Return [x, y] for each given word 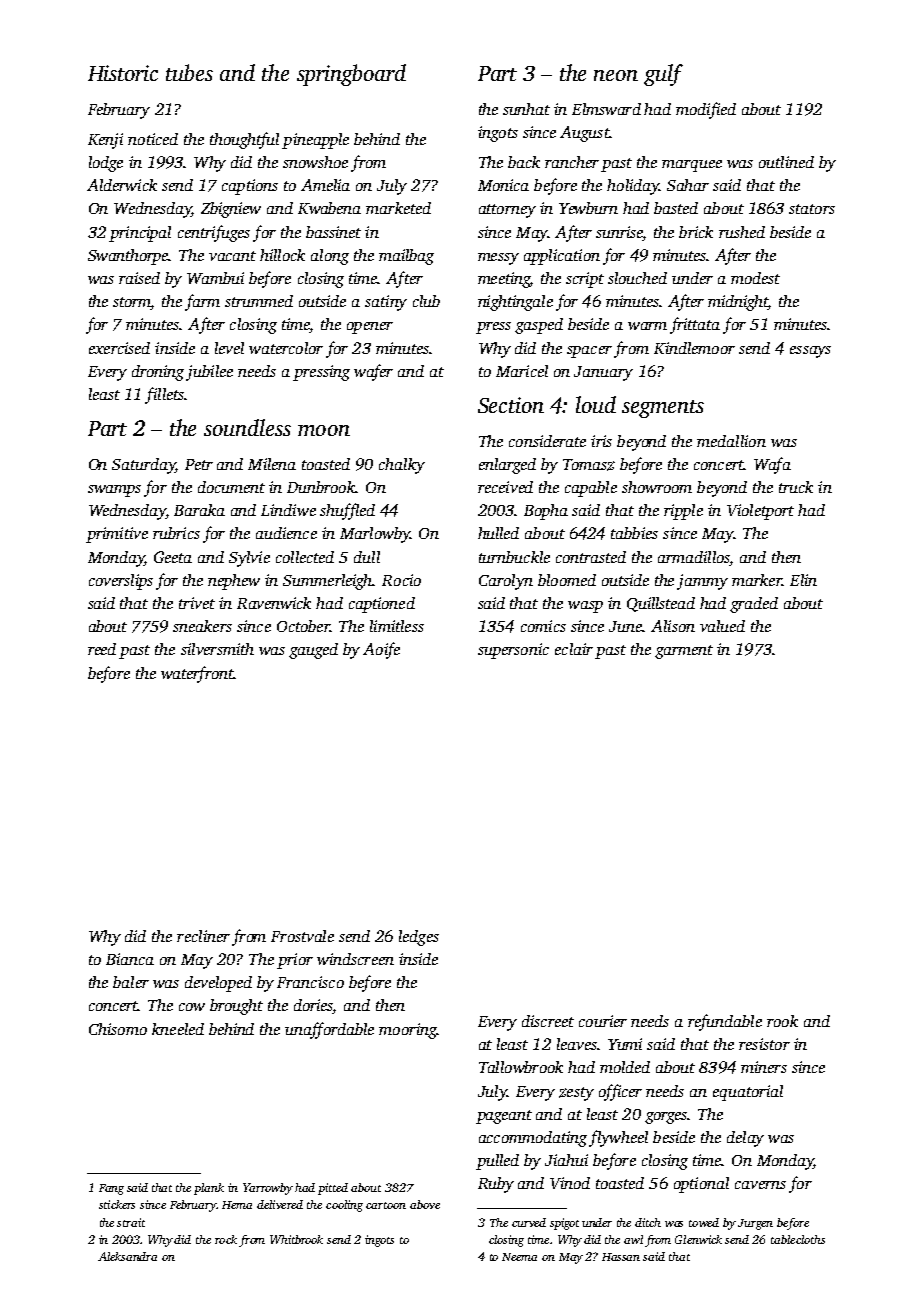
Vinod [570, 1183]
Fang [111, 1189]
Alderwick [122, 185]
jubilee [209, 373]
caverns [760, 1185]
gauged [313, 651]
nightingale [515, 303]
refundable [725, 1022]
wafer [373, 372]
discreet [548, 1021]
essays [810, 352]
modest [755, 278]
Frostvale [302, 936]
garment [684, 652]
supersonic [513, 651]
